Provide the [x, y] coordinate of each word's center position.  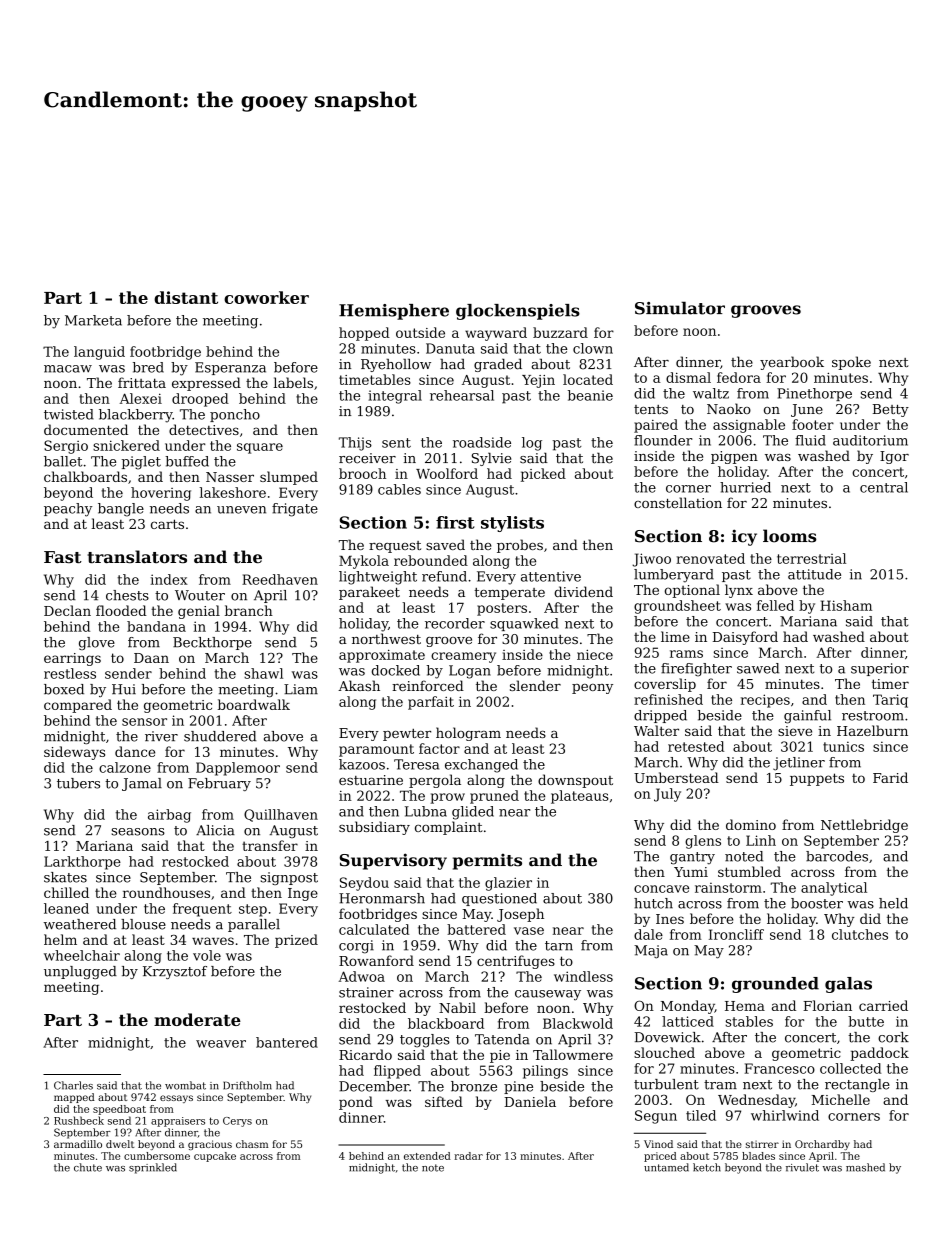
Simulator [680, 308]
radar [468, 1156]
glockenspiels [518, 312]
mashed [865, 1167]
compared [78, 706]
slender [535, 685]
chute [88, 1167]
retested [696, 746]
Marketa [93, 320]
